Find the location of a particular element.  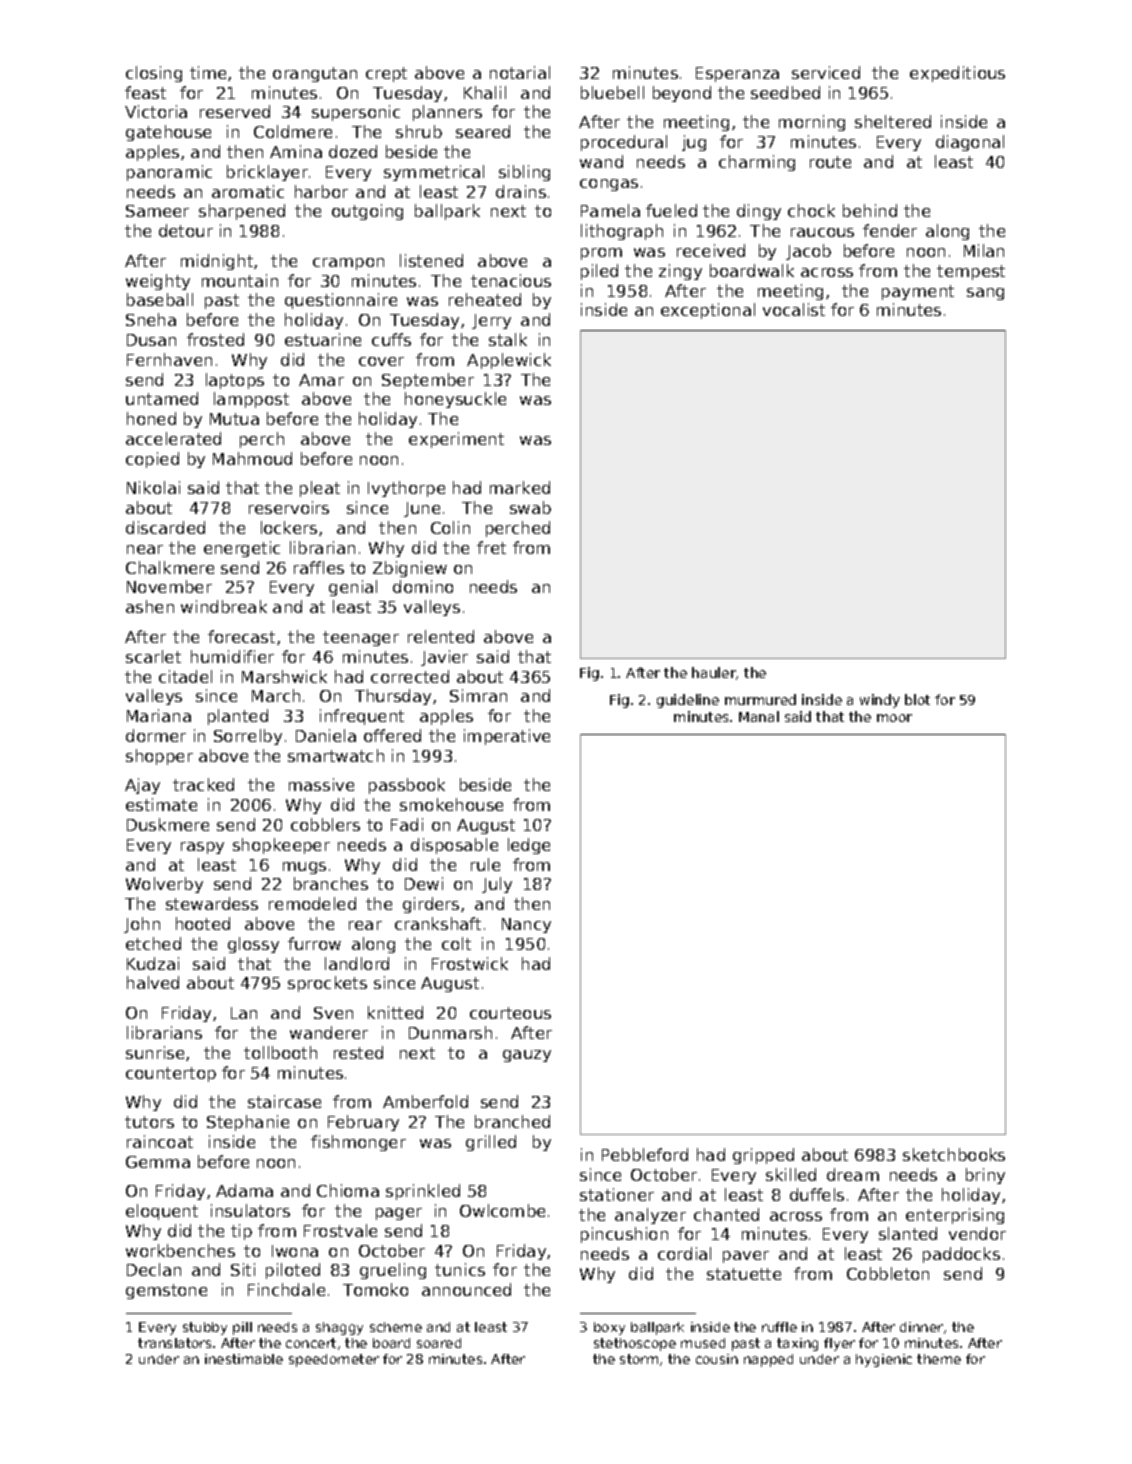

blot is located at coordinates (917, 699).
